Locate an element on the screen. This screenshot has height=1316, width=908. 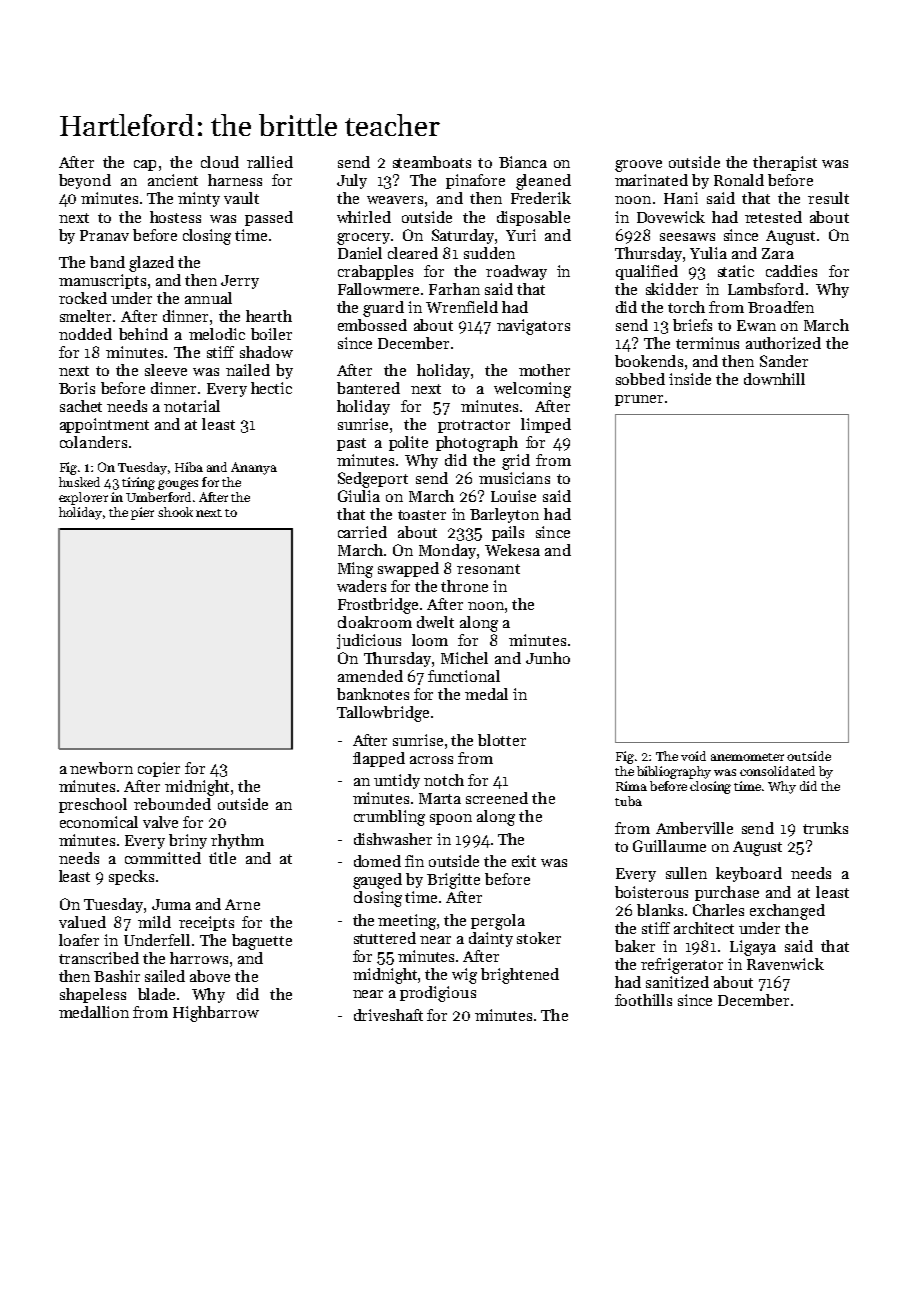
Junho is located at coordinates (548, 658).
